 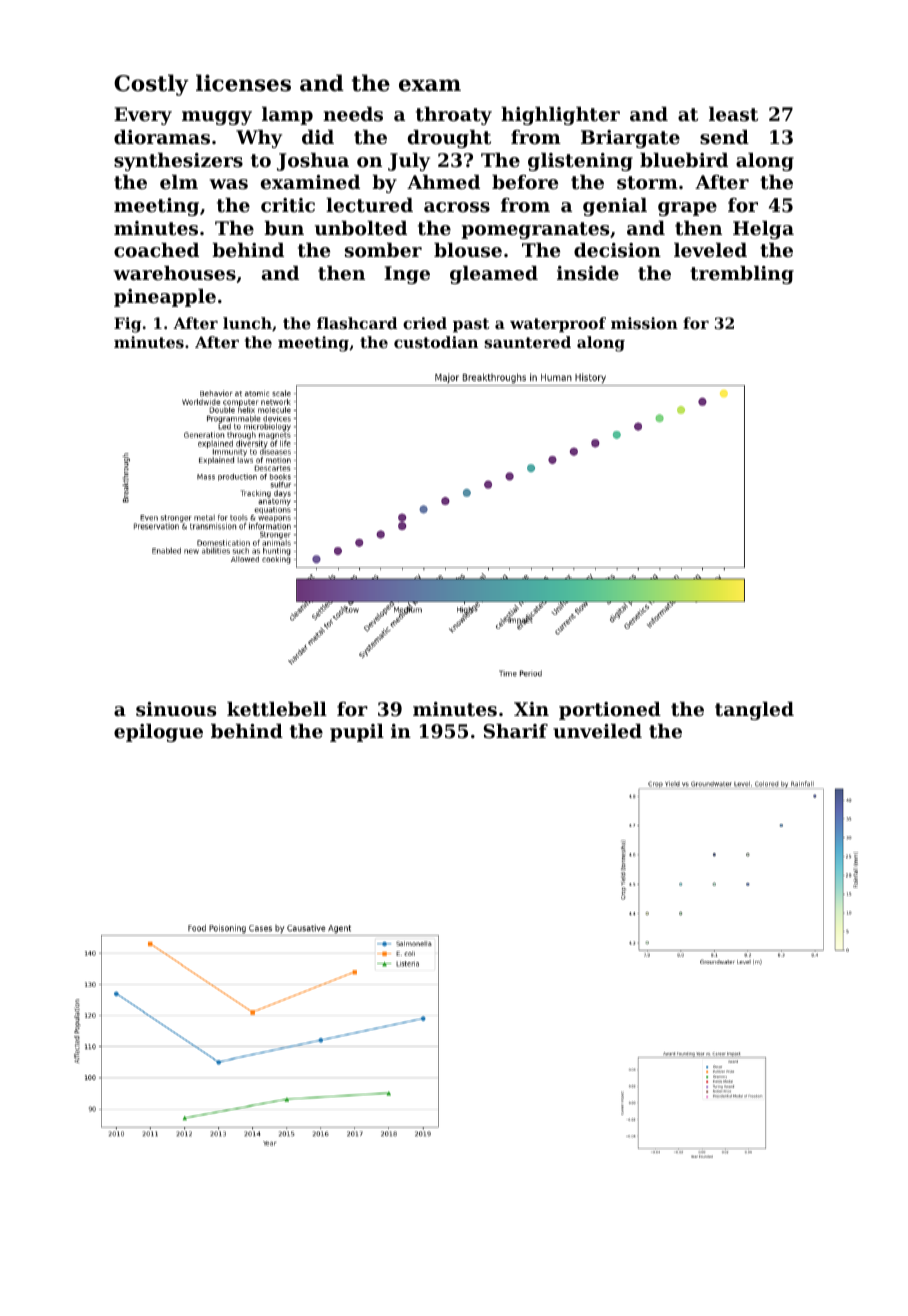 What do you see at coordinates (527, 342) in the page?
I see `sauntered` at bounding box center [527, 342].
